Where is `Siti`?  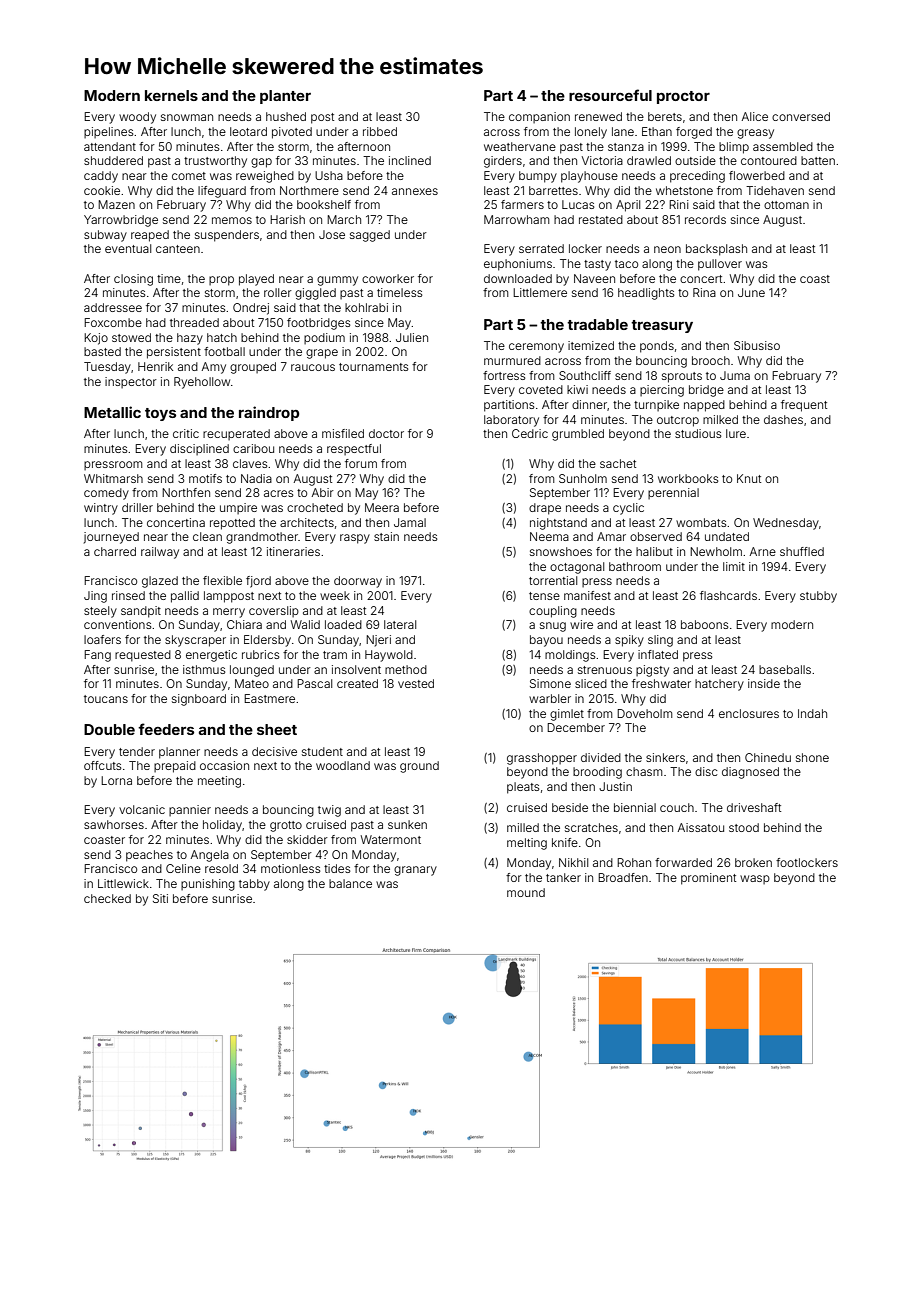 Siti is located at coordinates (160, 898).
